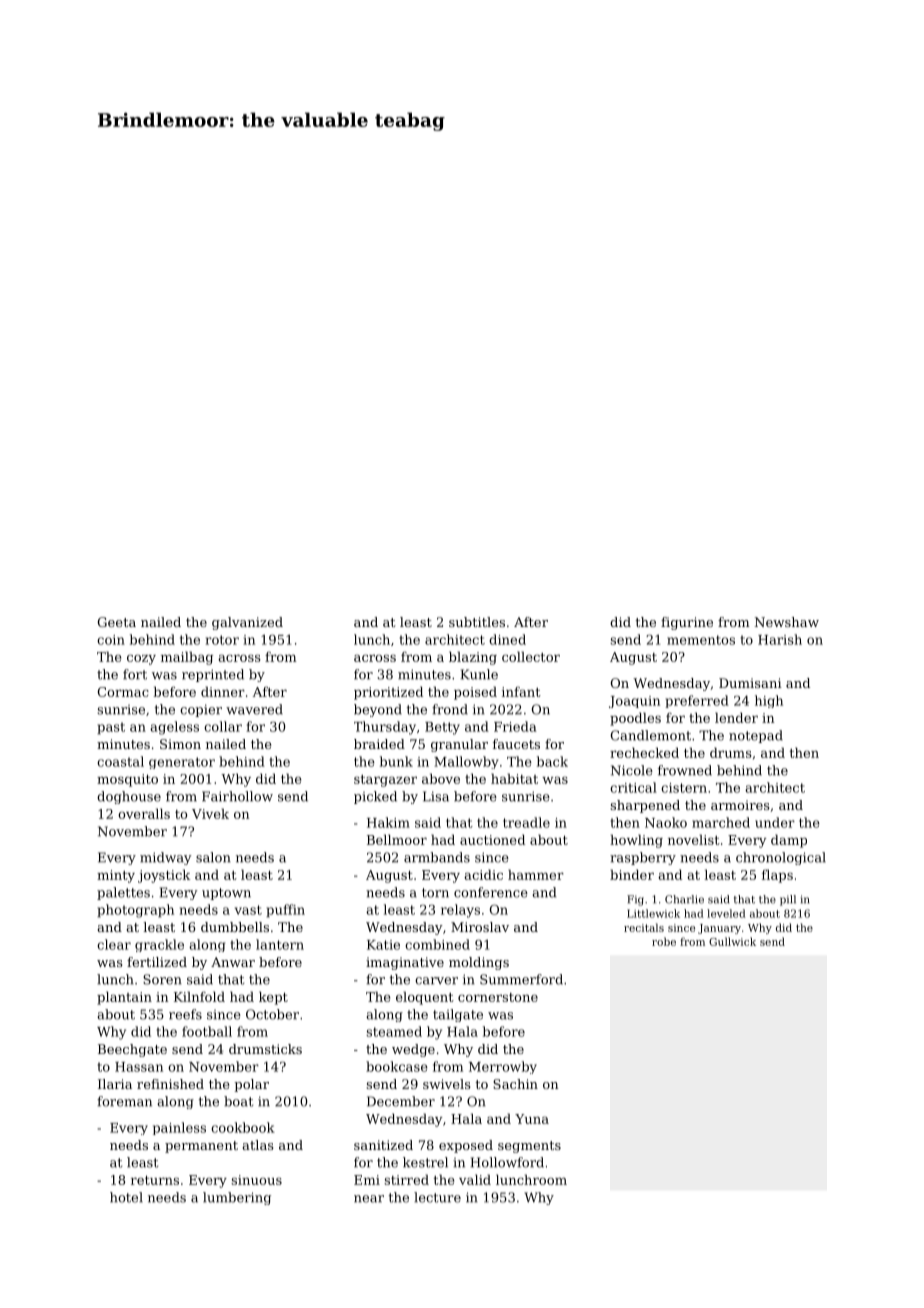  What do you see at coordinates (223, 726) in the document?
I see `collar` at bounding box center [223, 726].
